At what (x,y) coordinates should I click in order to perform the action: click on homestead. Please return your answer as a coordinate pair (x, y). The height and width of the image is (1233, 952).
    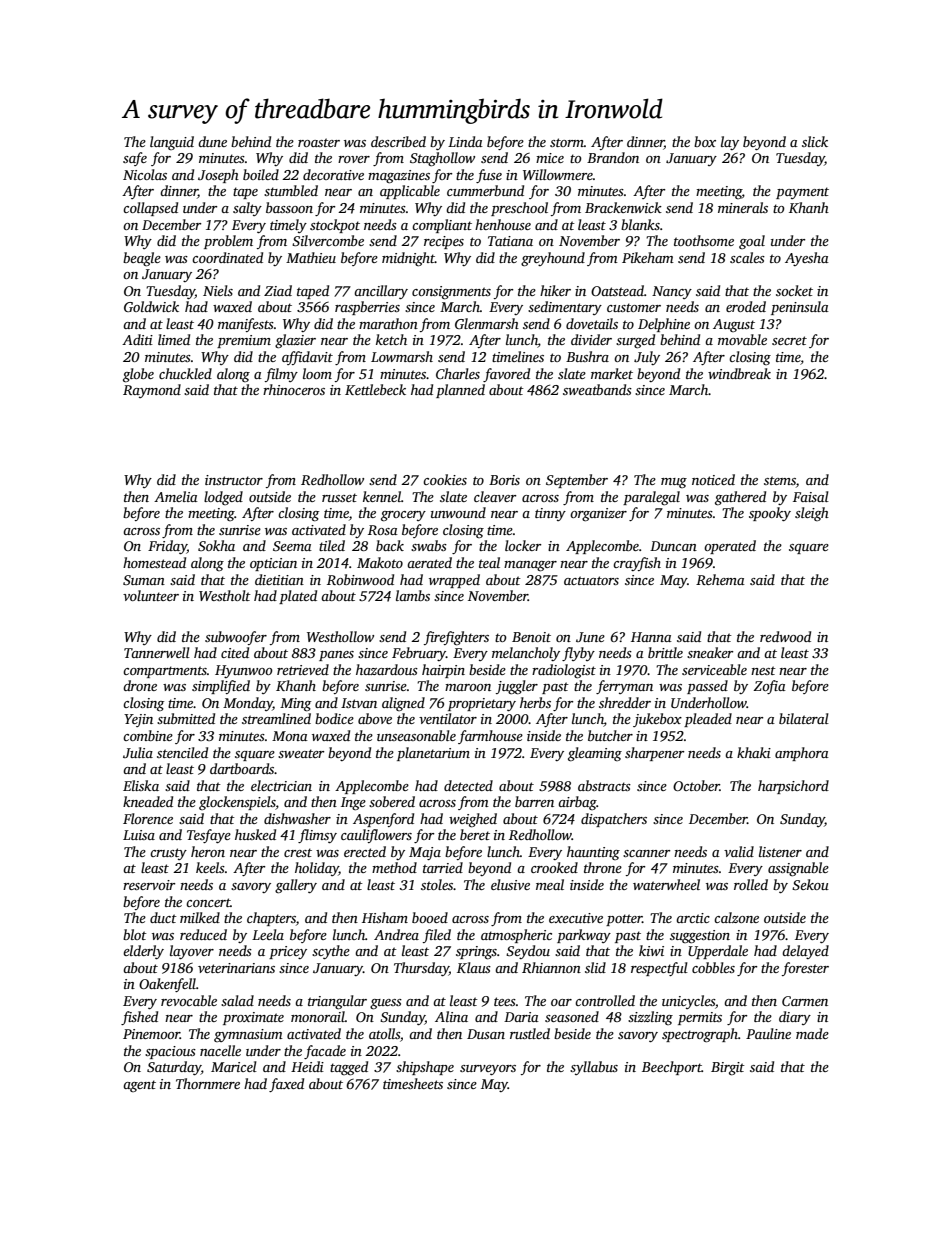
    Looking at the image, I should click on (154, 562).
